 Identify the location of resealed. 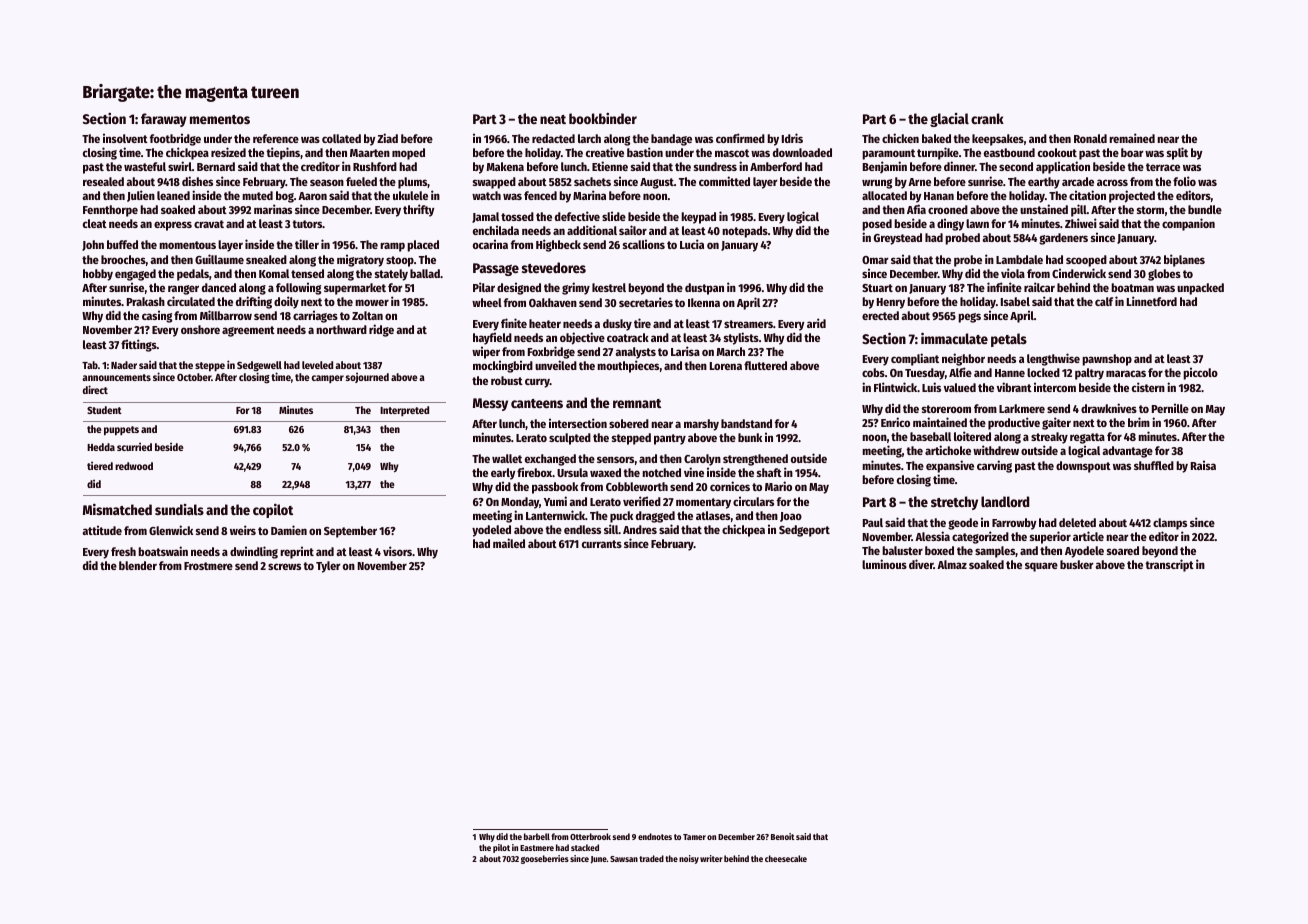
(103, 181).
